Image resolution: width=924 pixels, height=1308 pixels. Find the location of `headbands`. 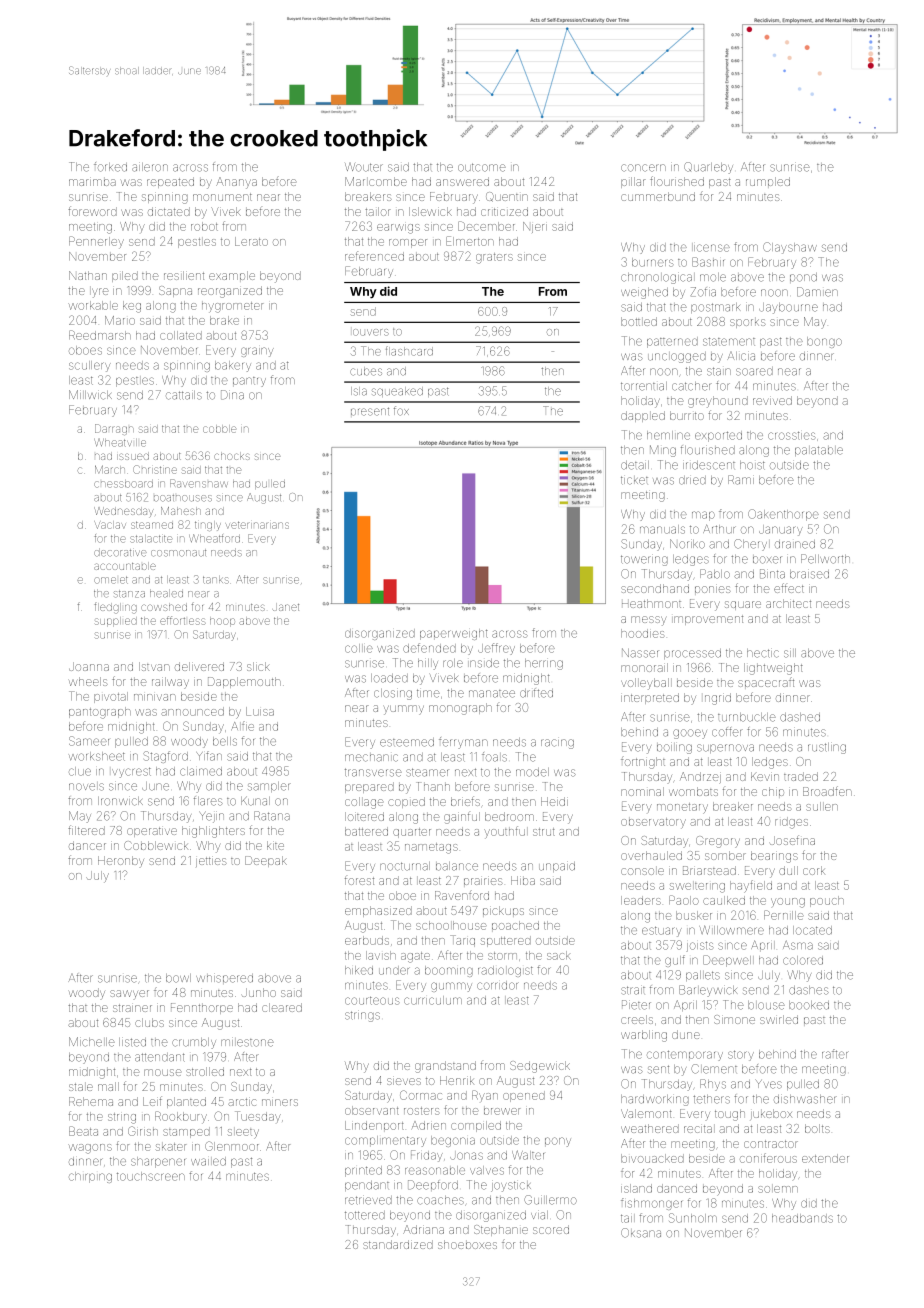

headbands is located at coordinates (802, 1218).
